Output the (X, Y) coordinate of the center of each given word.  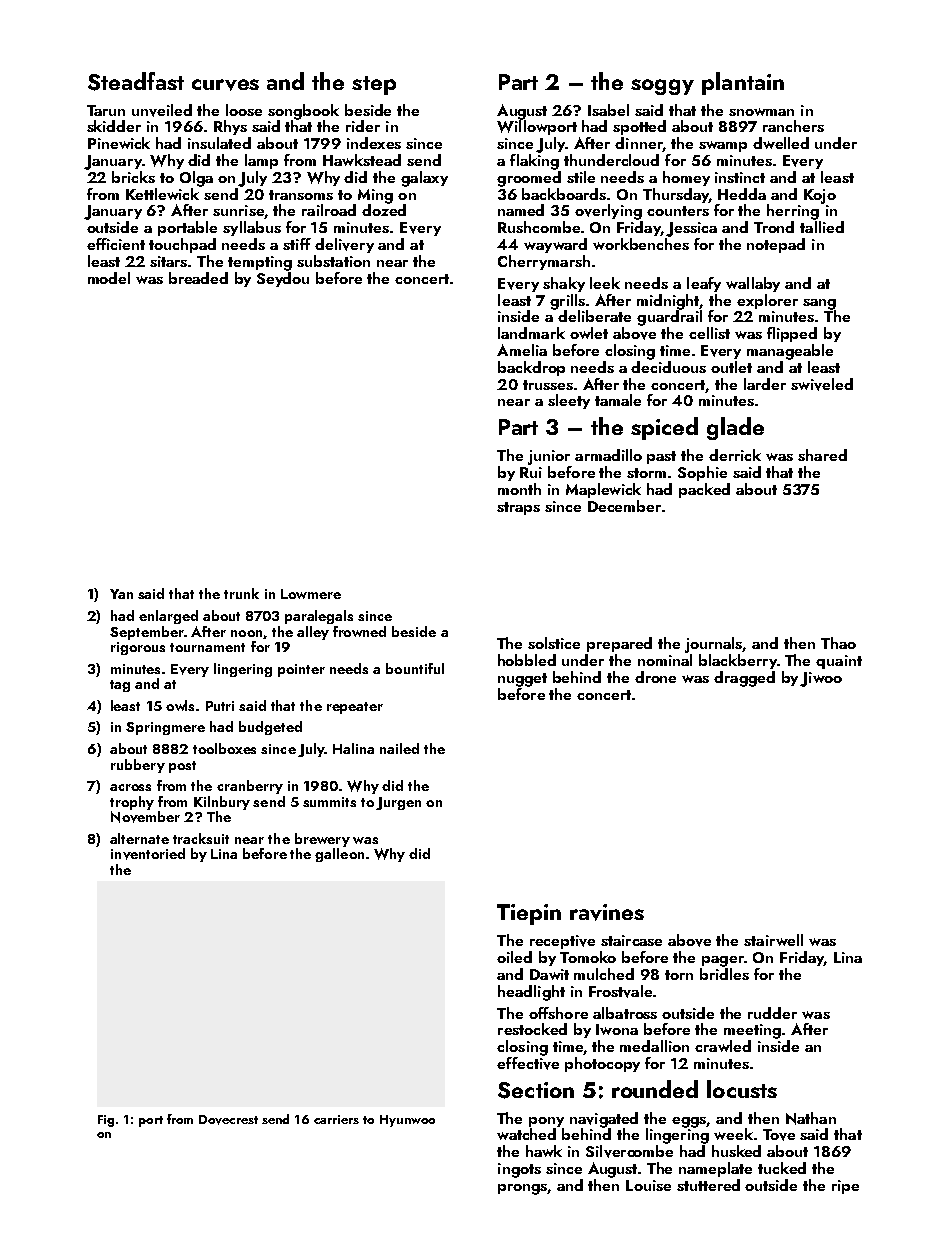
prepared (619, 644)
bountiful (415, 668)
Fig (106, 1121)
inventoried (148, 854)
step (374, 85)
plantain (743, 83)
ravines (607, 912)
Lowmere (311, 594)
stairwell (773, 940)
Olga (196, 179)
